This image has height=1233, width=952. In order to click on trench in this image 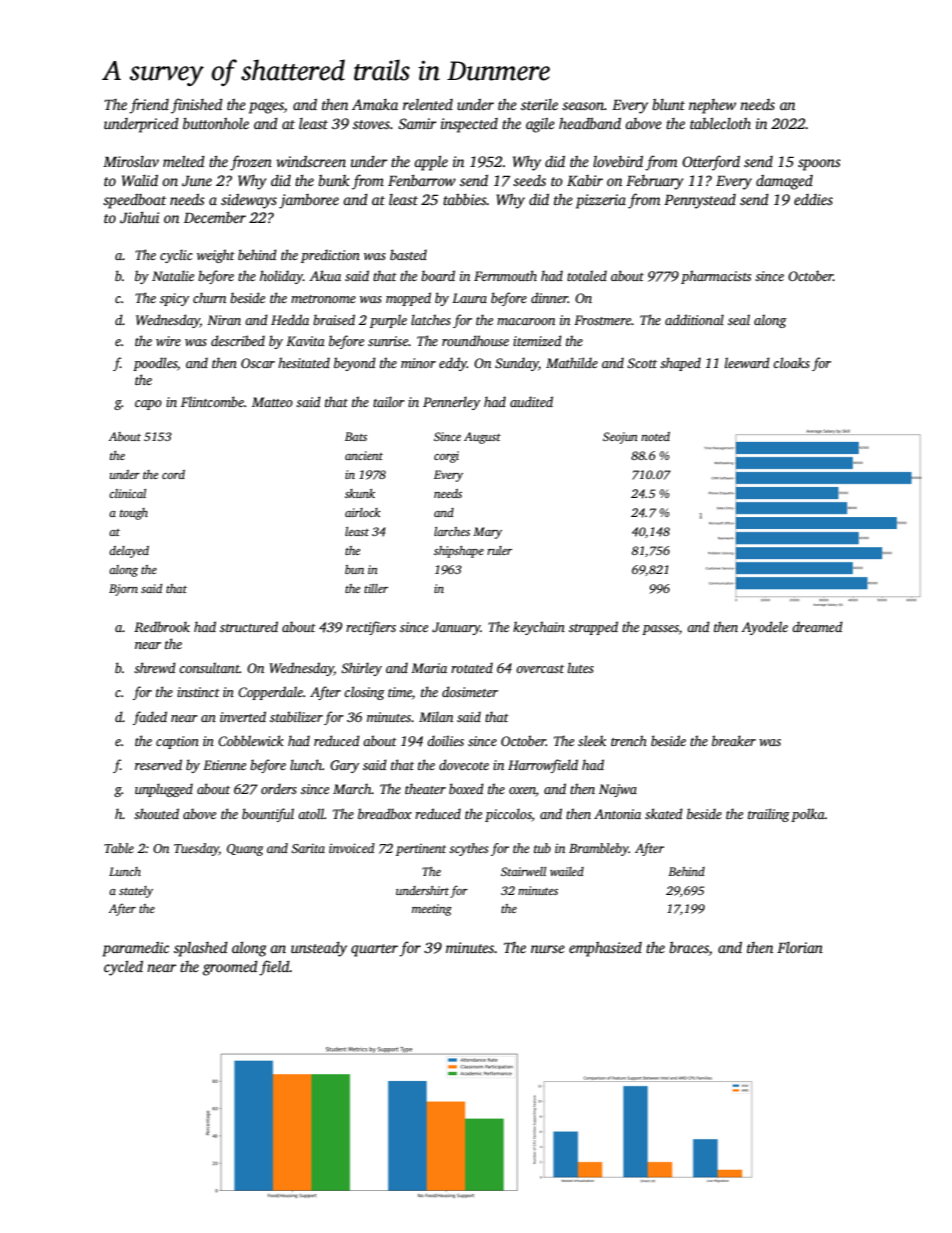, I will do `click(629, 740)`.
